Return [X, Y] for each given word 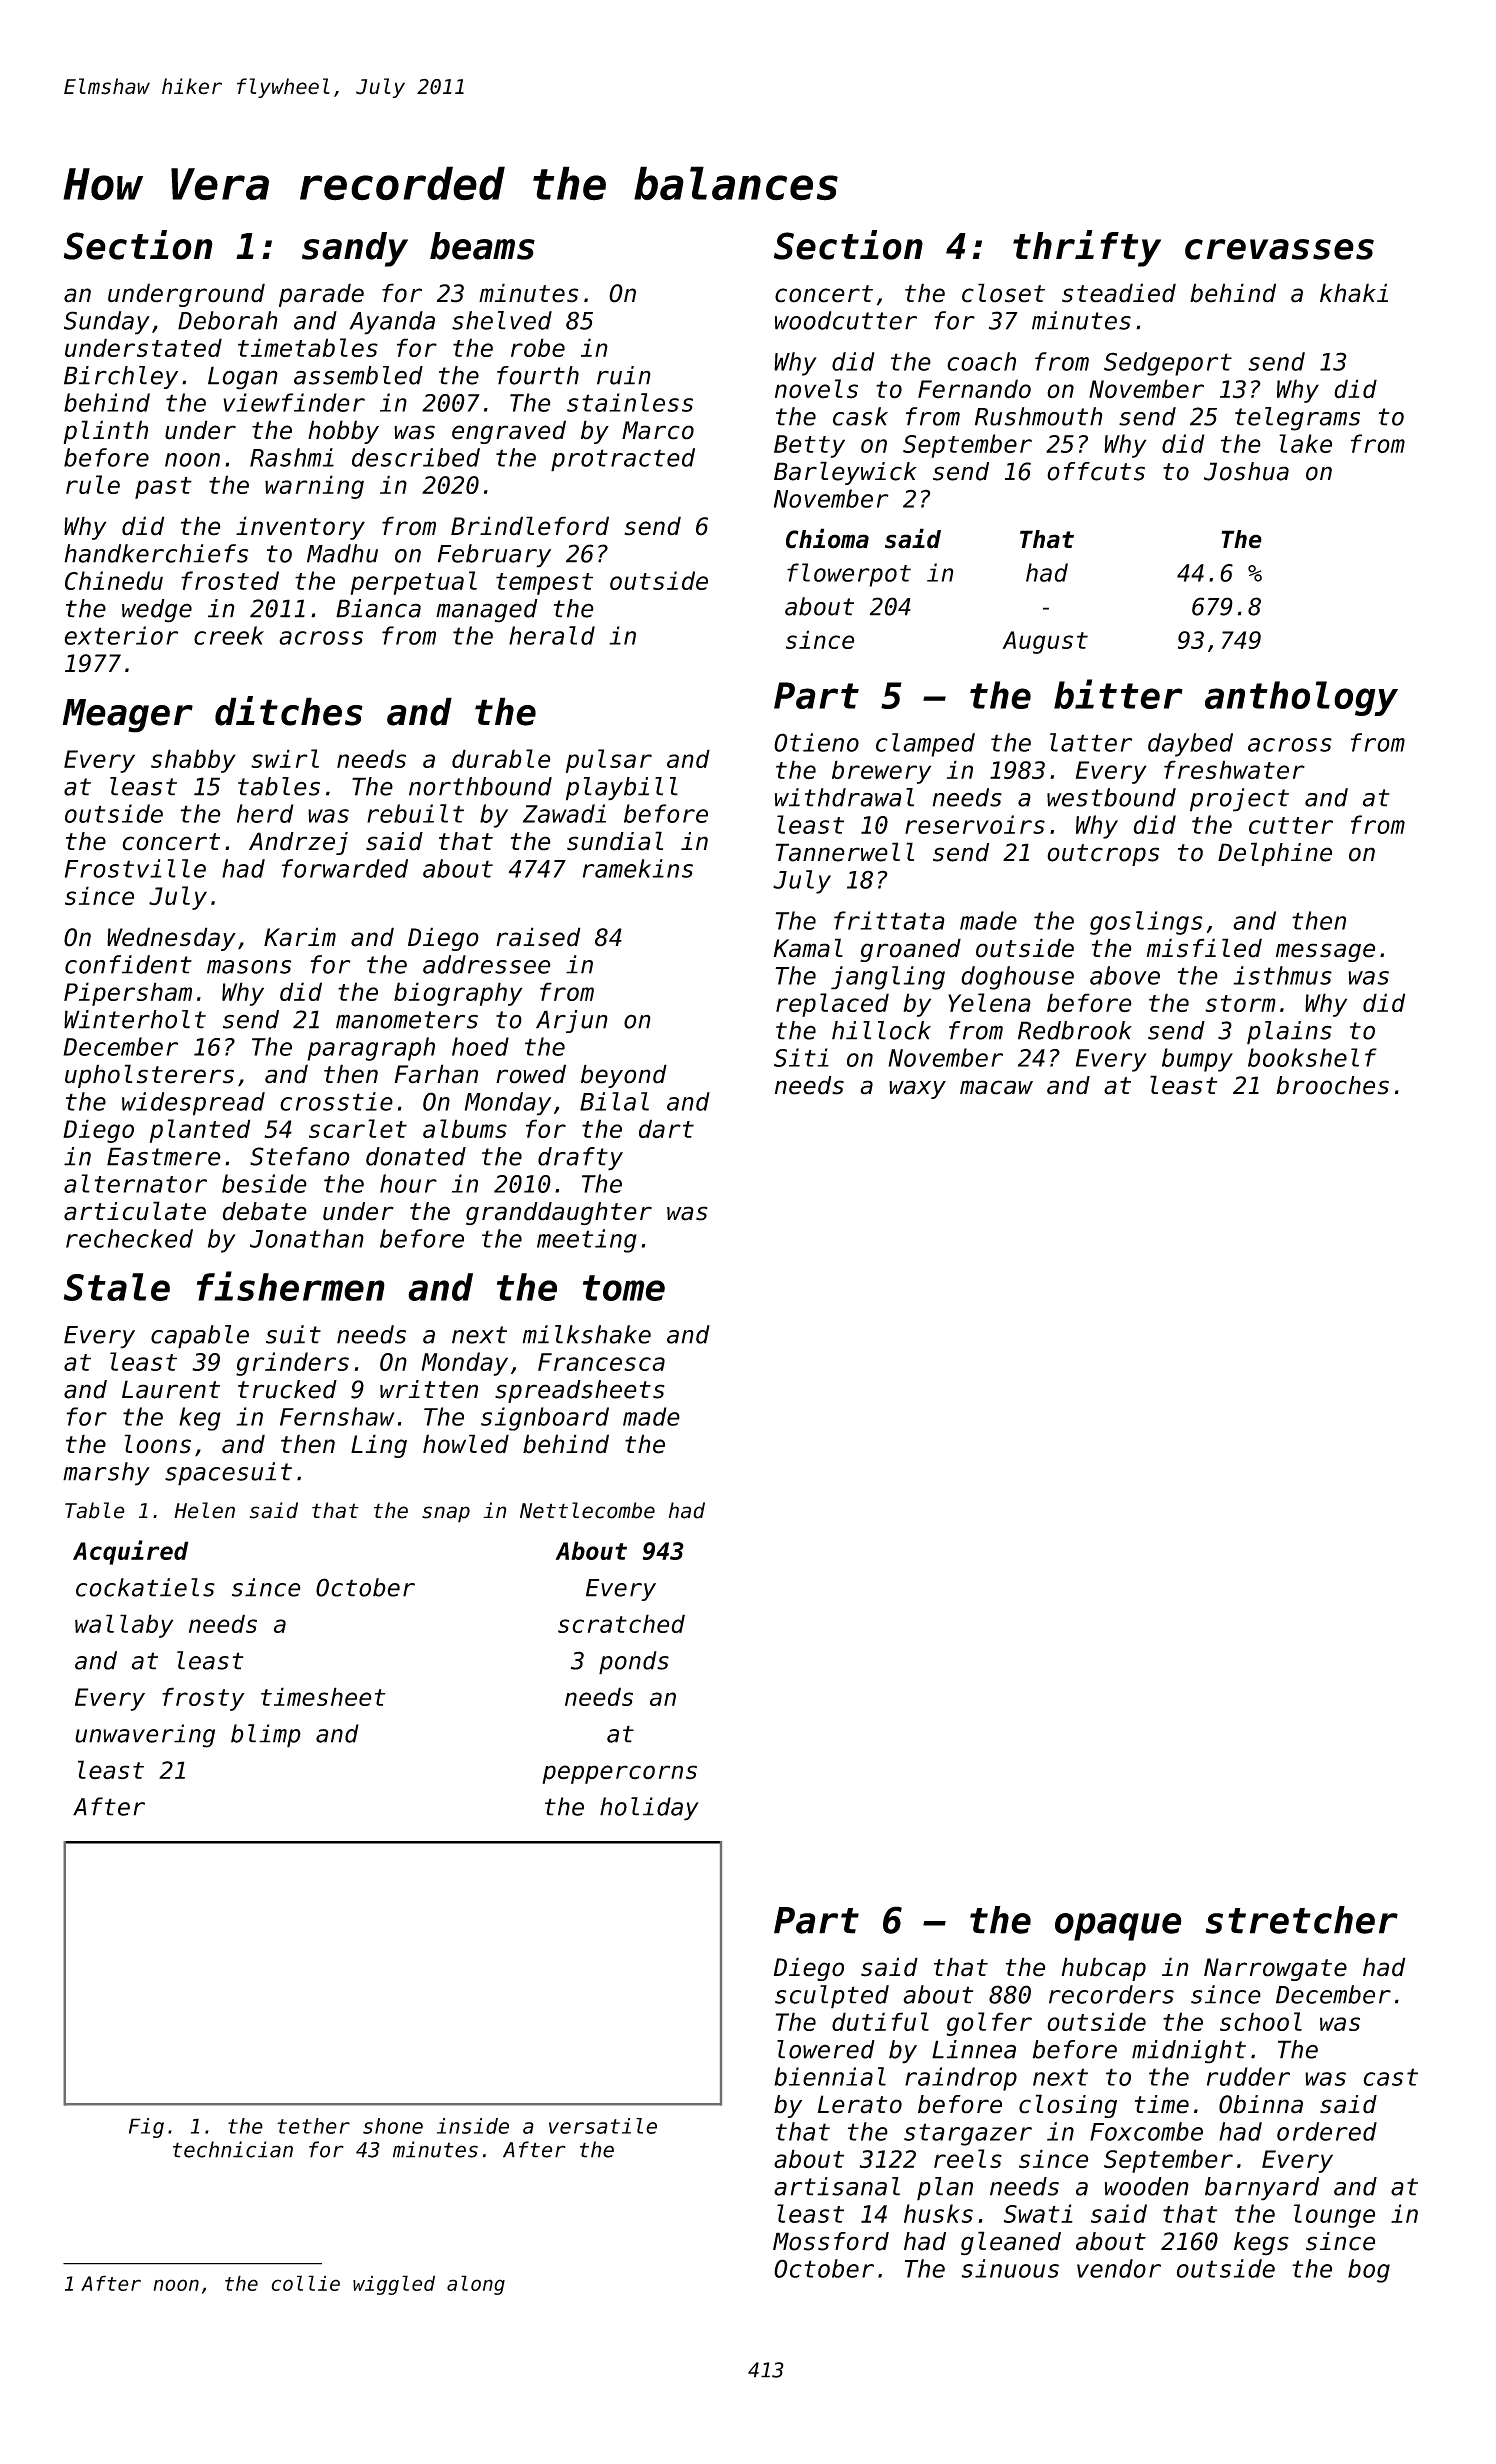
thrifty [1087, 248]
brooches [1332, 1085]
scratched [621, 1623]
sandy [355, 249]
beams [482, 246]
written [429, 1389]
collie [305, 2283]
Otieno [816, 742]
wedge [157, 611]
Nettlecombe [587, 1510]
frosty [203, 1699]
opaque [1118, 1927]
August [1045, 642]
